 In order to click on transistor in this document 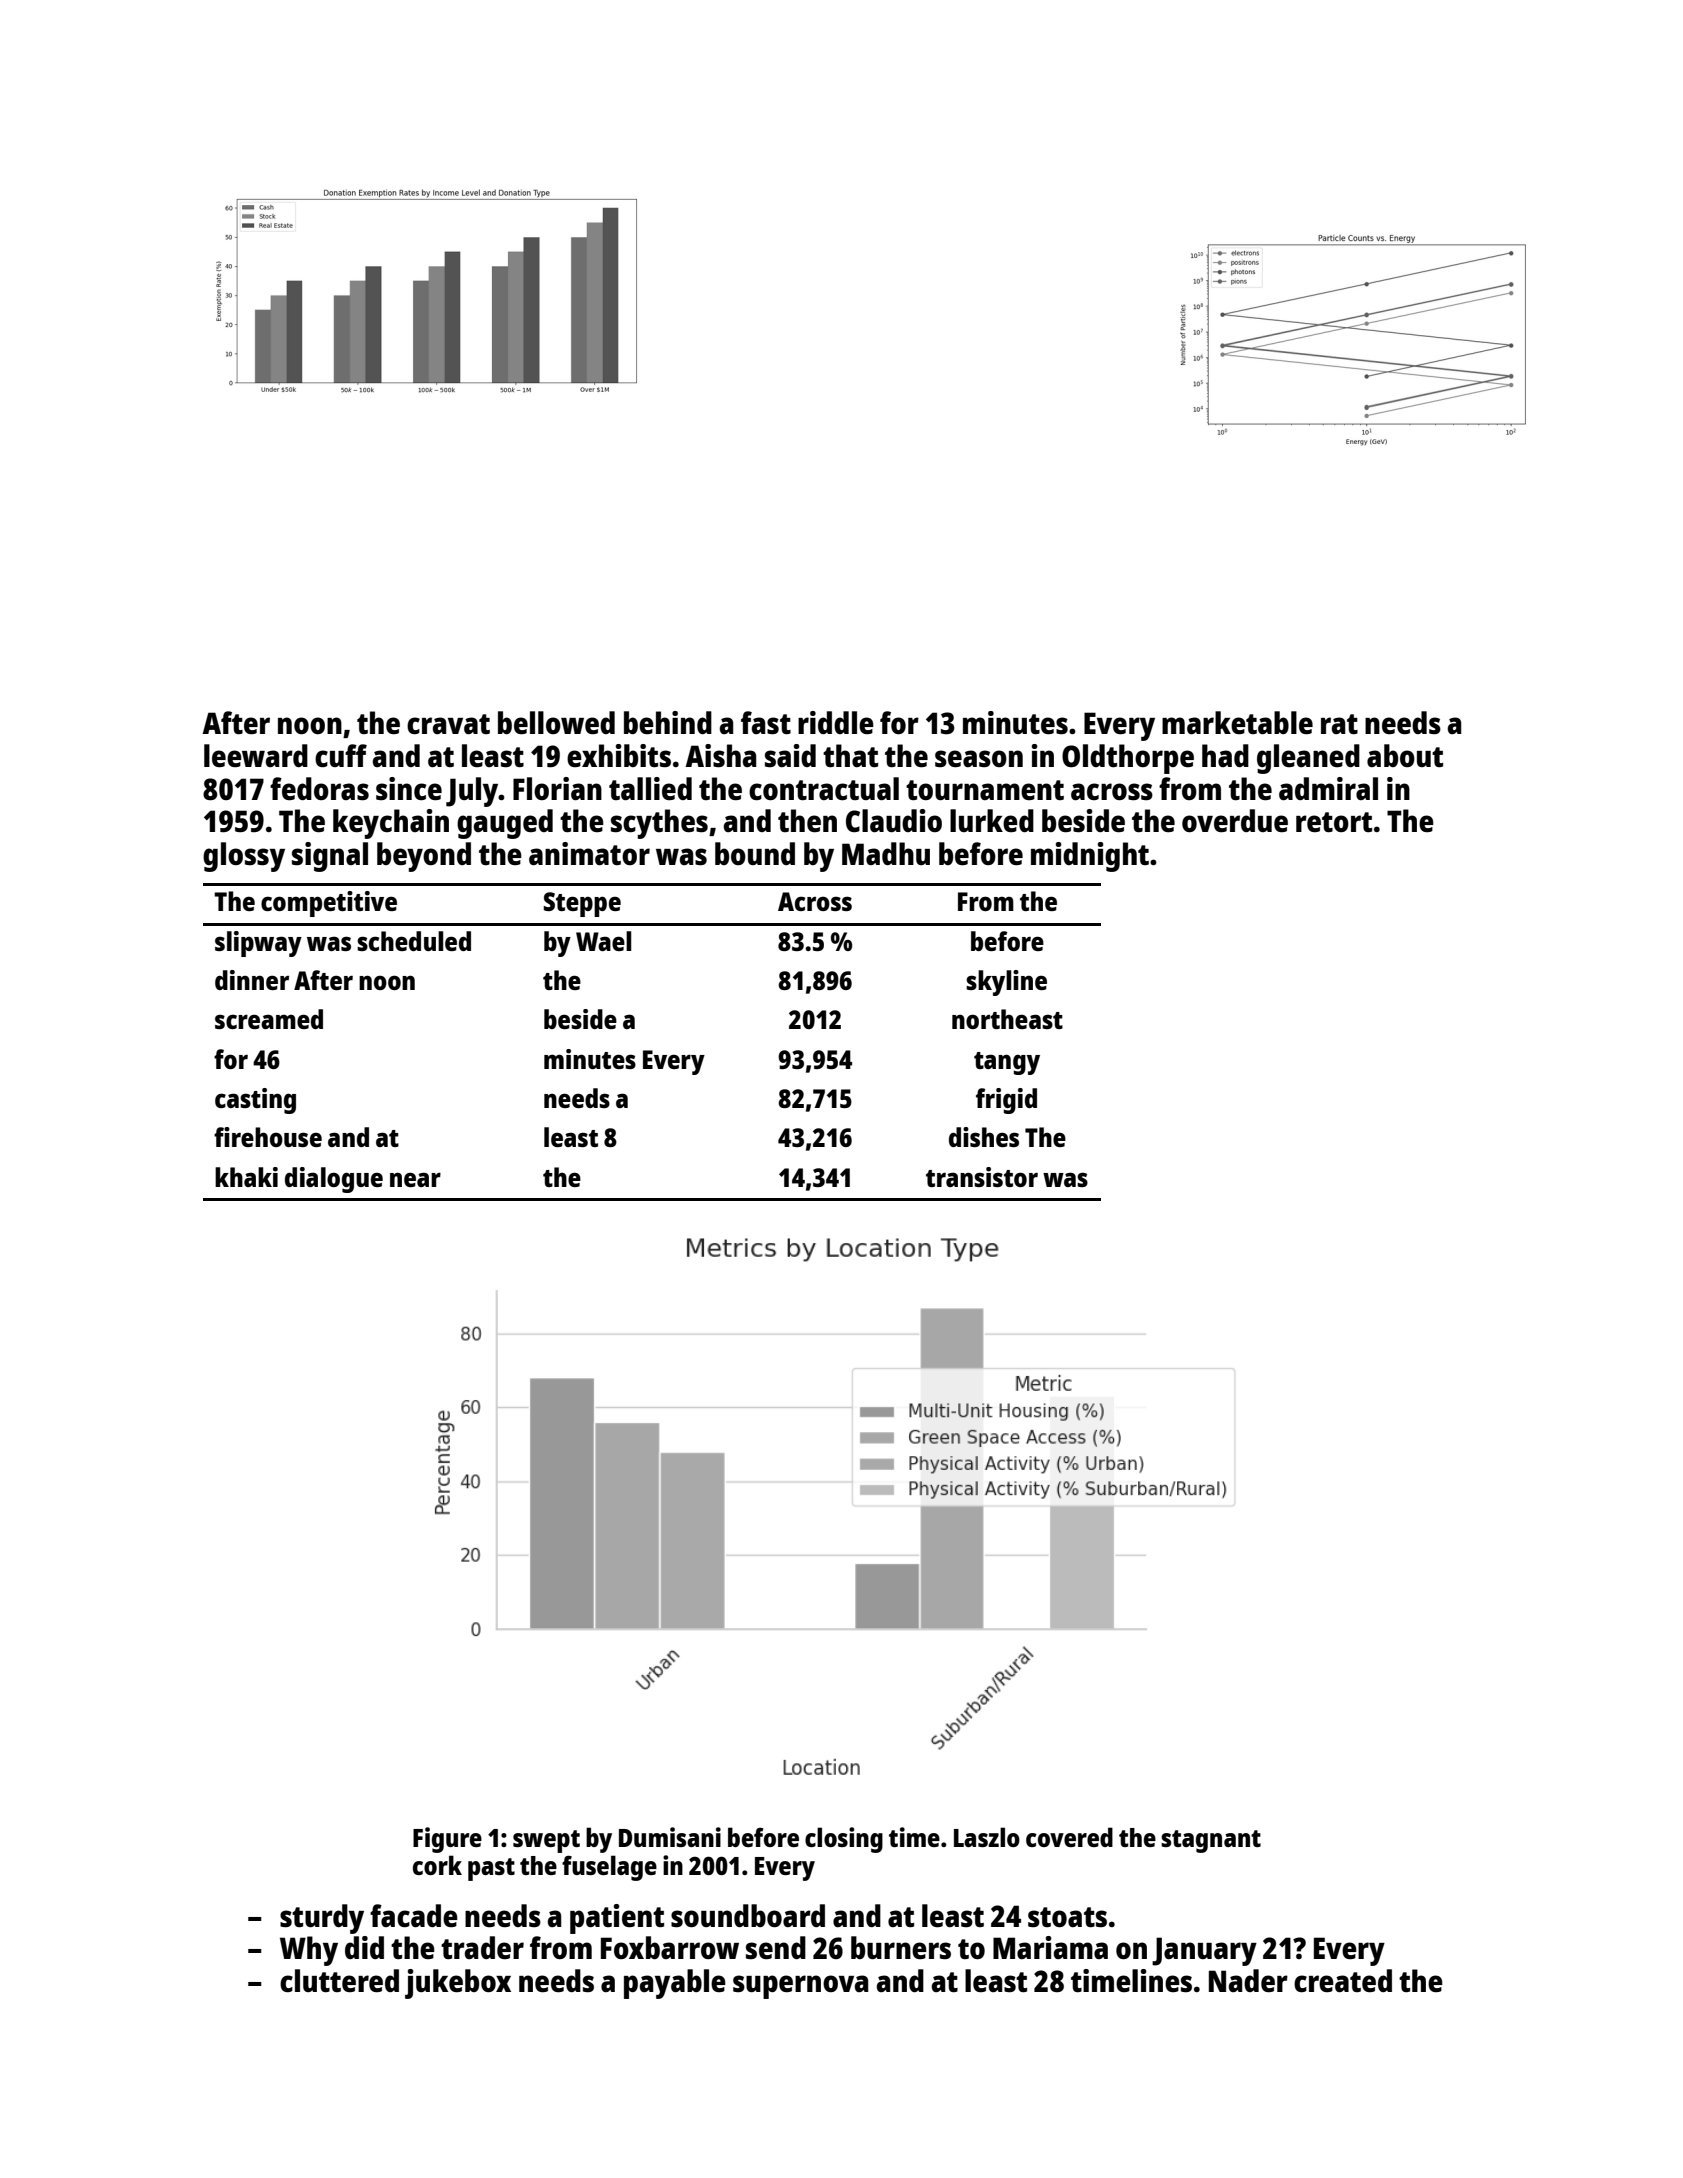, I will do `click(982, 1177)`.
